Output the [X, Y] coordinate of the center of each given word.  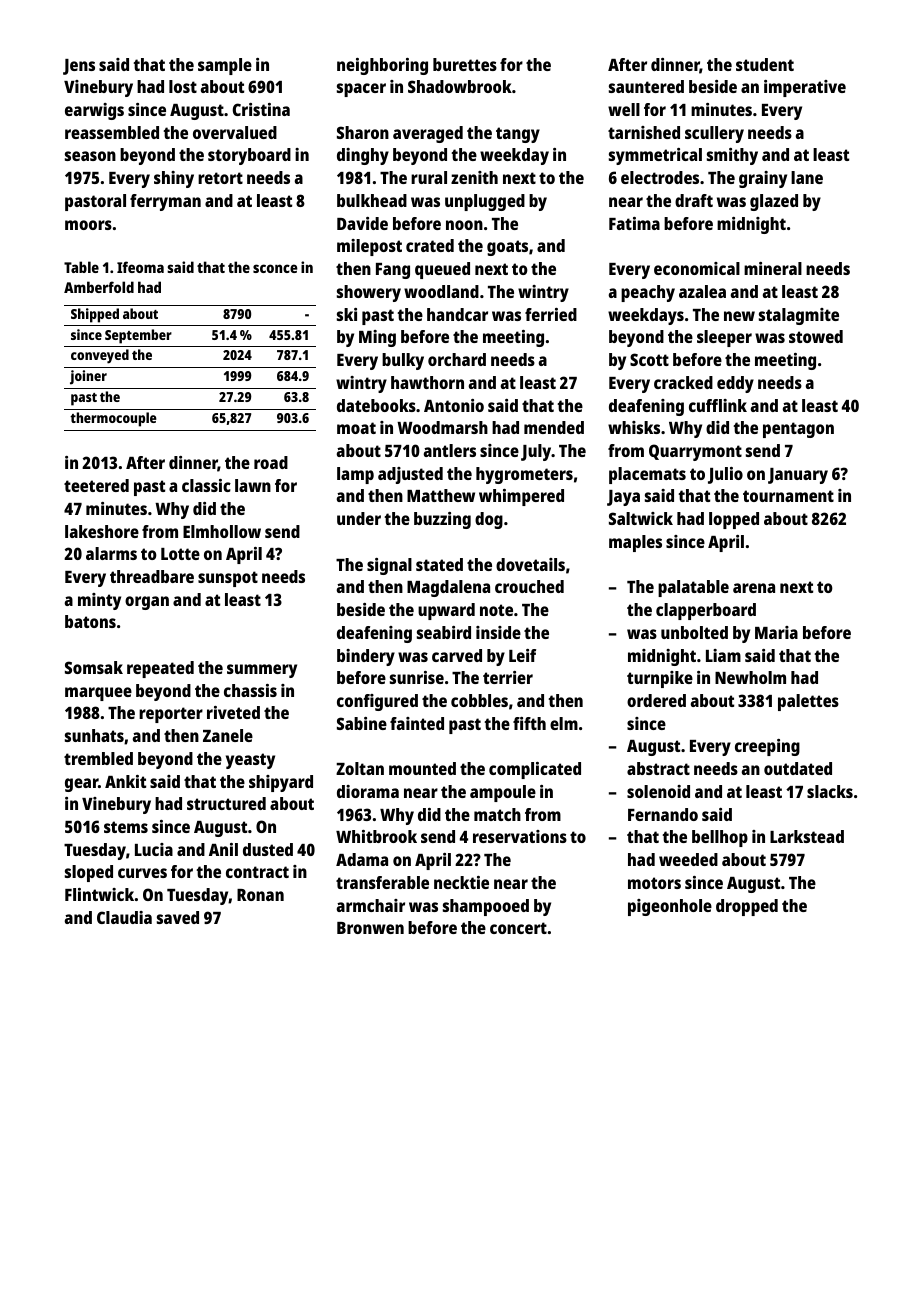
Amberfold [99, 287]
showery [369, 293]
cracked [683, 382]
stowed [816, 336]
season [90, 156]
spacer [361, 90]
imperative [805, 88]
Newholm [750, 677]
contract [257, 872]
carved [457, 655]
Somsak [94, 667]
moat [356, 428]
